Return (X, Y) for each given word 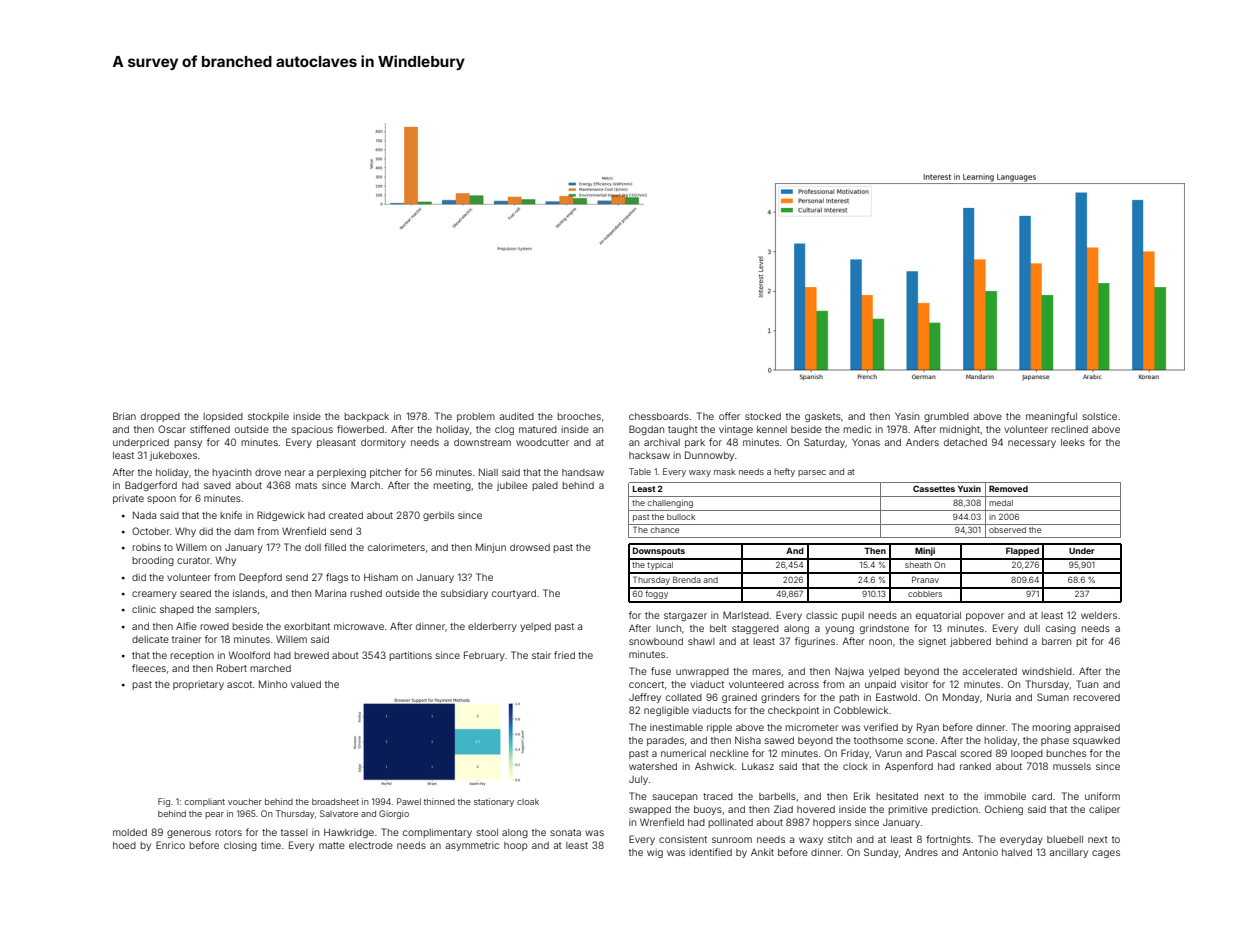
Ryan (928, 728)
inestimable (676, 727)
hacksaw (649, 455)
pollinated (730, 823)
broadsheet (335, 801)
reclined (1069, 429)
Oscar (172, 429)
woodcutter (542, 442)
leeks (1073, 442)
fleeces (149, 668)
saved (217, 485)
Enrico (170, 845)
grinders (780, 698)
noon (880, 642)
